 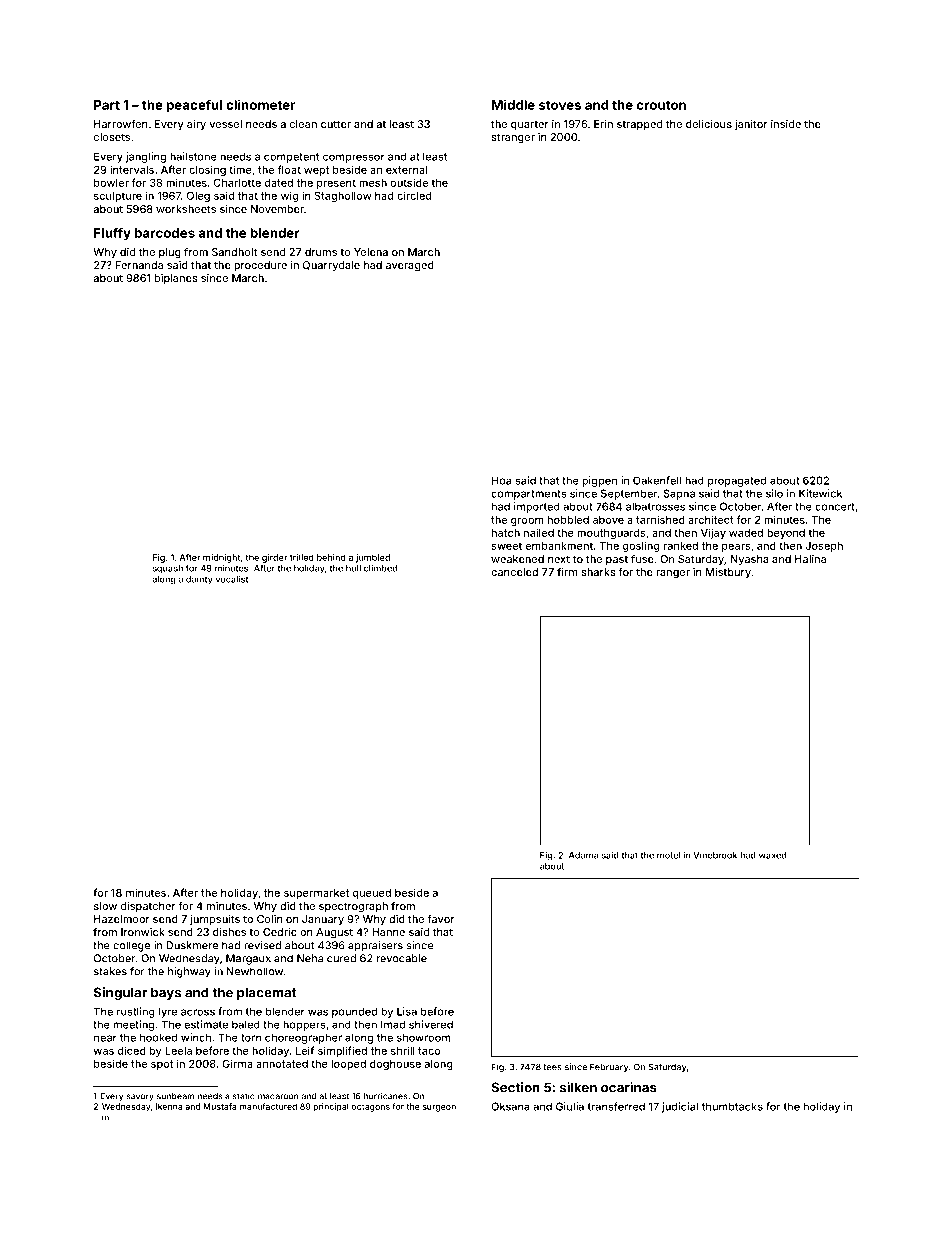 What do you see at coordinates (786, 124) in the screenshot?
I see `inside` at bounding box center [786, 124].
